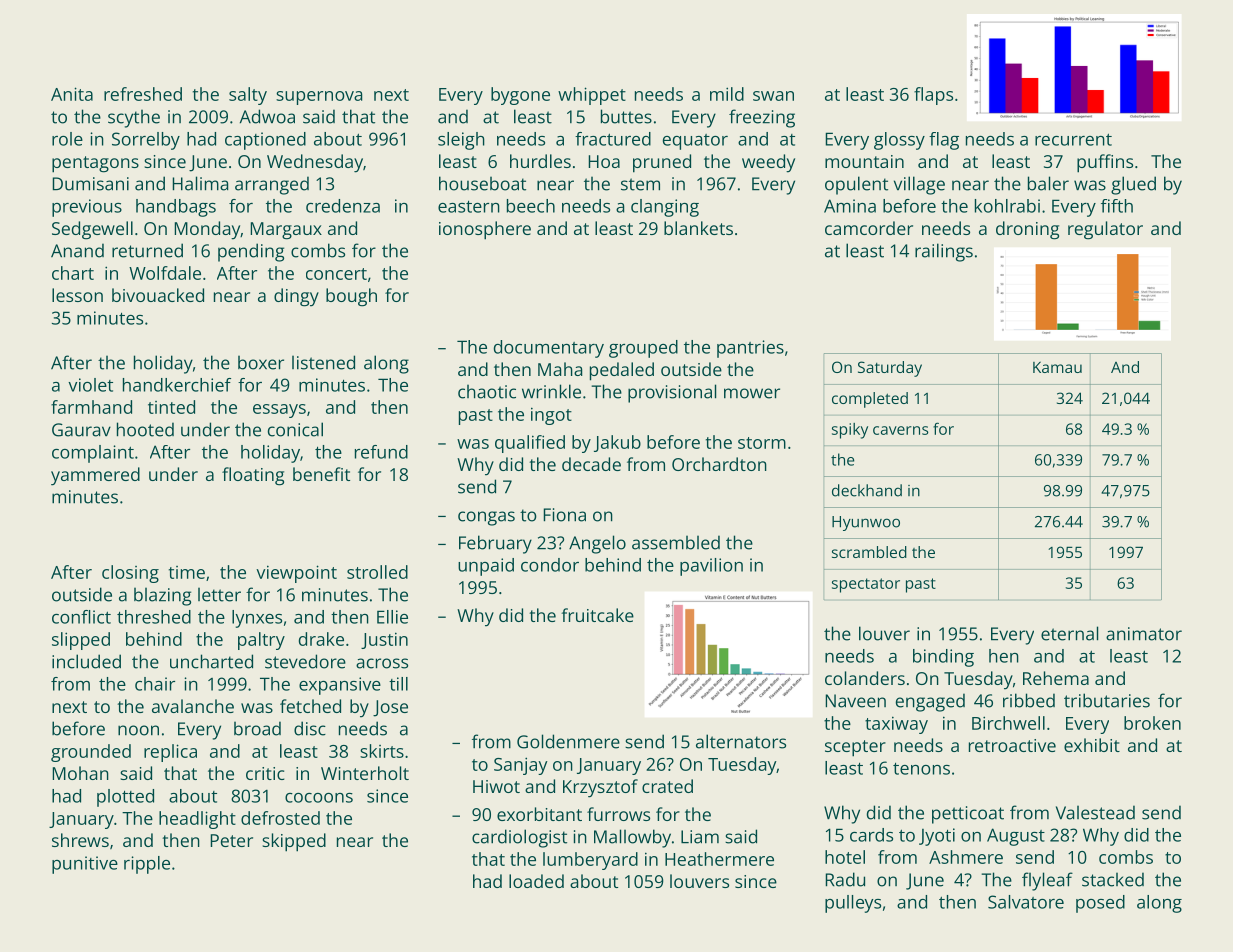 The height and width of the page is (952, 1233). I want to click on Kamau, so click(1057, 367).
